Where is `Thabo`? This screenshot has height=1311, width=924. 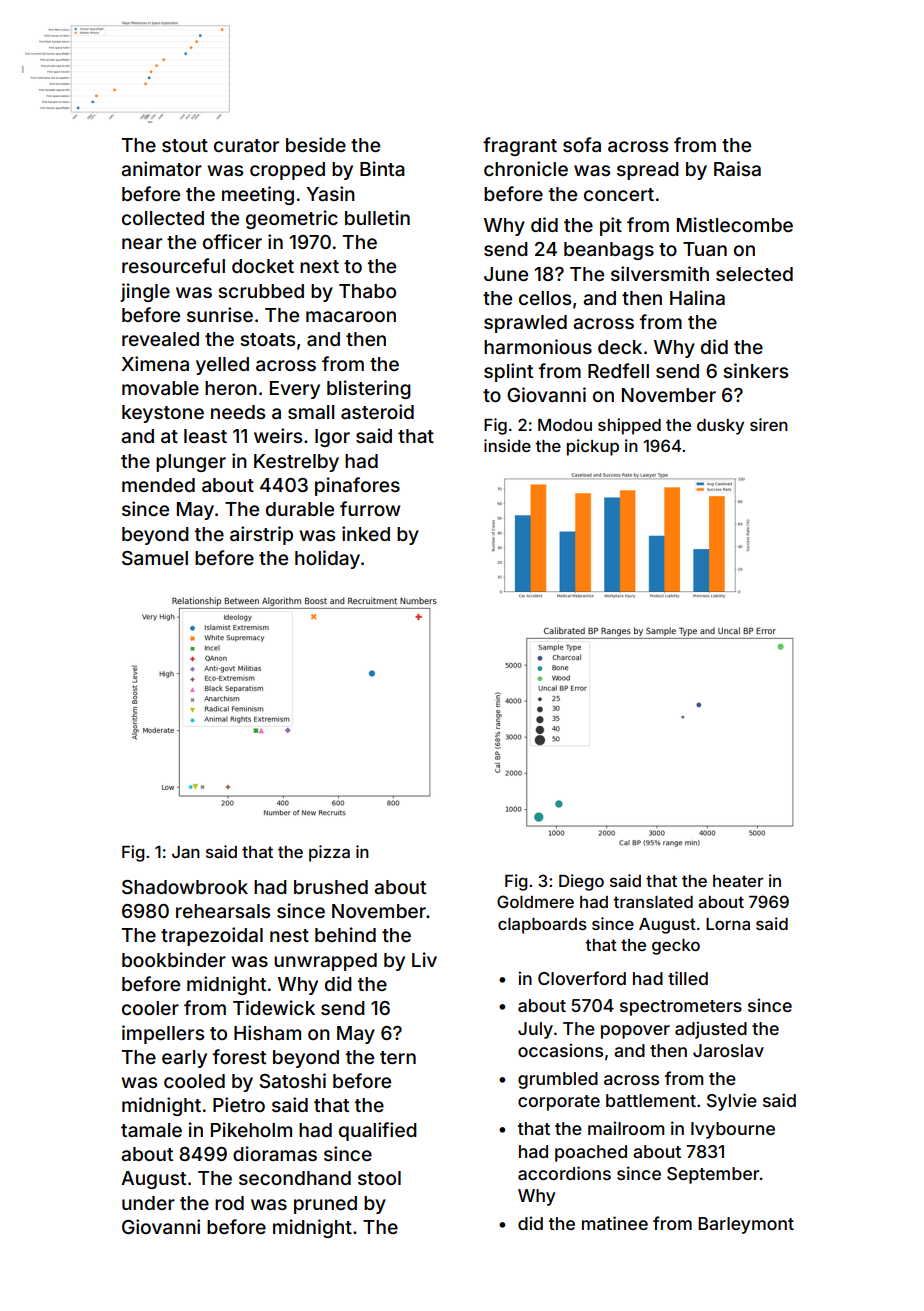
Thabo is located at coordinates (367, 291).
